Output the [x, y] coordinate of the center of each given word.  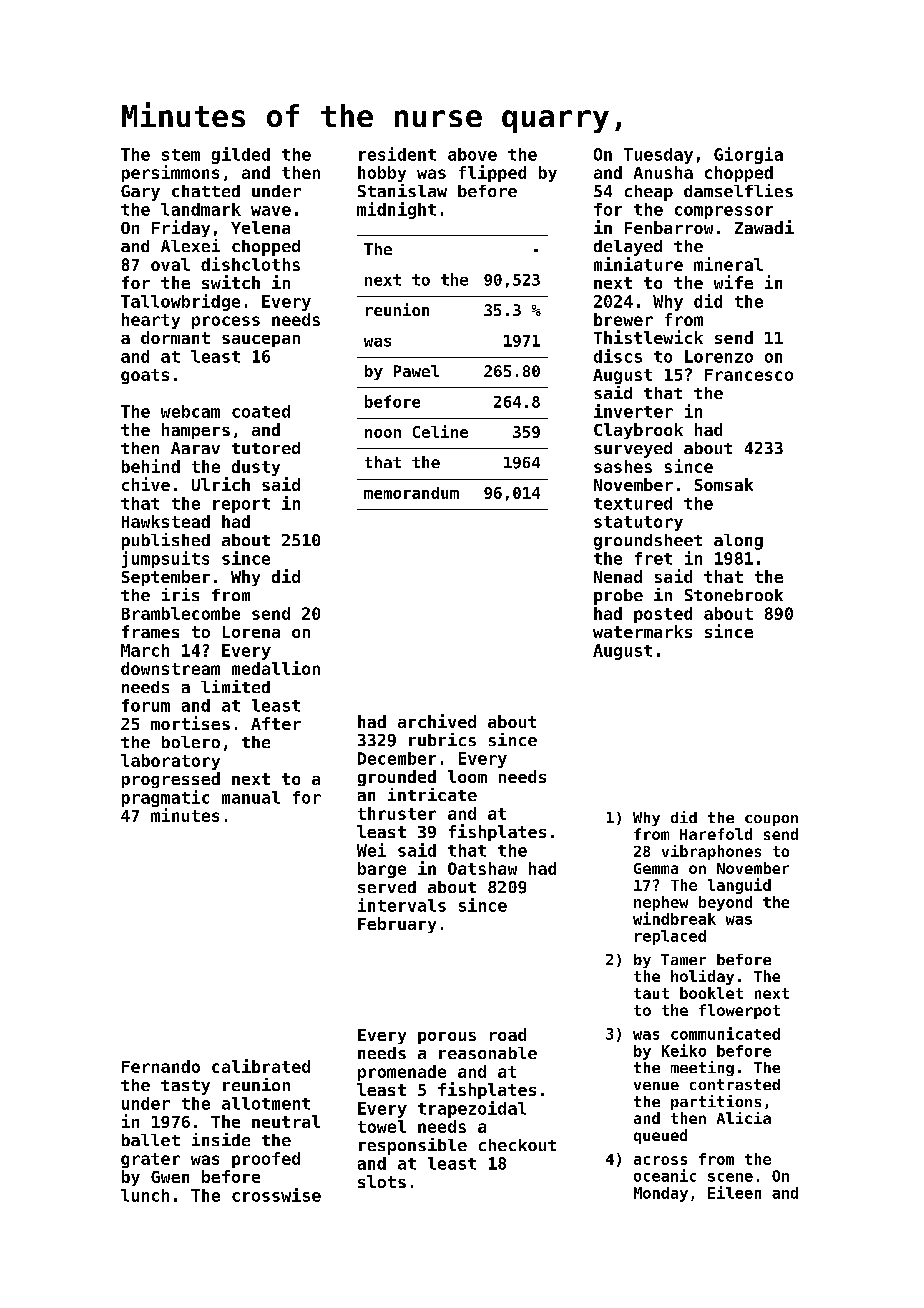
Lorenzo [719, 356]
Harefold [716, 834]
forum [146, 705]
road [508, 1034]
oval [170, 264]
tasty [185, 1087]
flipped [492, 173]
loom [467, 776]
